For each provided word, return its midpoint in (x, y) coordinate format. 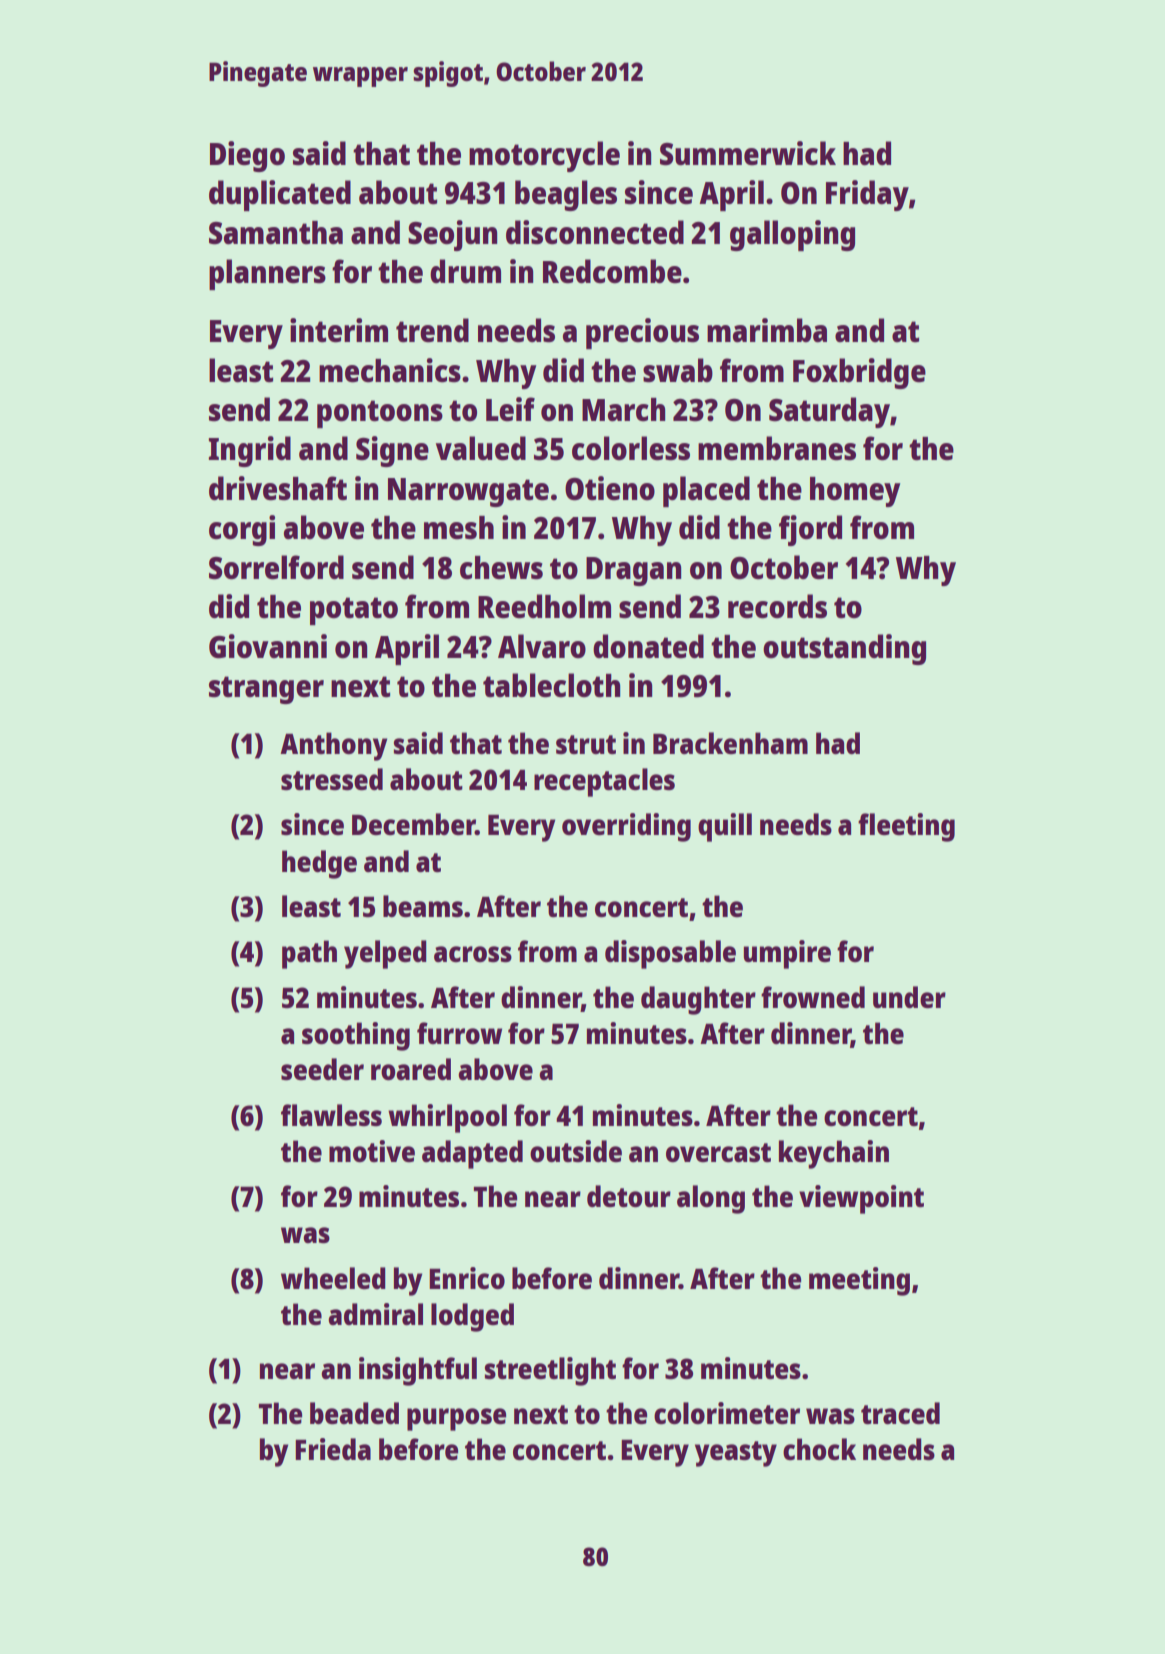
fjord (810, 530)
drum (465, 271)
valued (481, 448)
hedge (319, 864)
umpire (787, 954)
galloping (792, 235)
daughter (698, 1000)
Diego (247, 156)
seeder (322, 1069)
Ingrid (250, 451)
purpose (456, 1419)
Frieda (333, 1449)
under (909, 997)
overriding (626, 827)
